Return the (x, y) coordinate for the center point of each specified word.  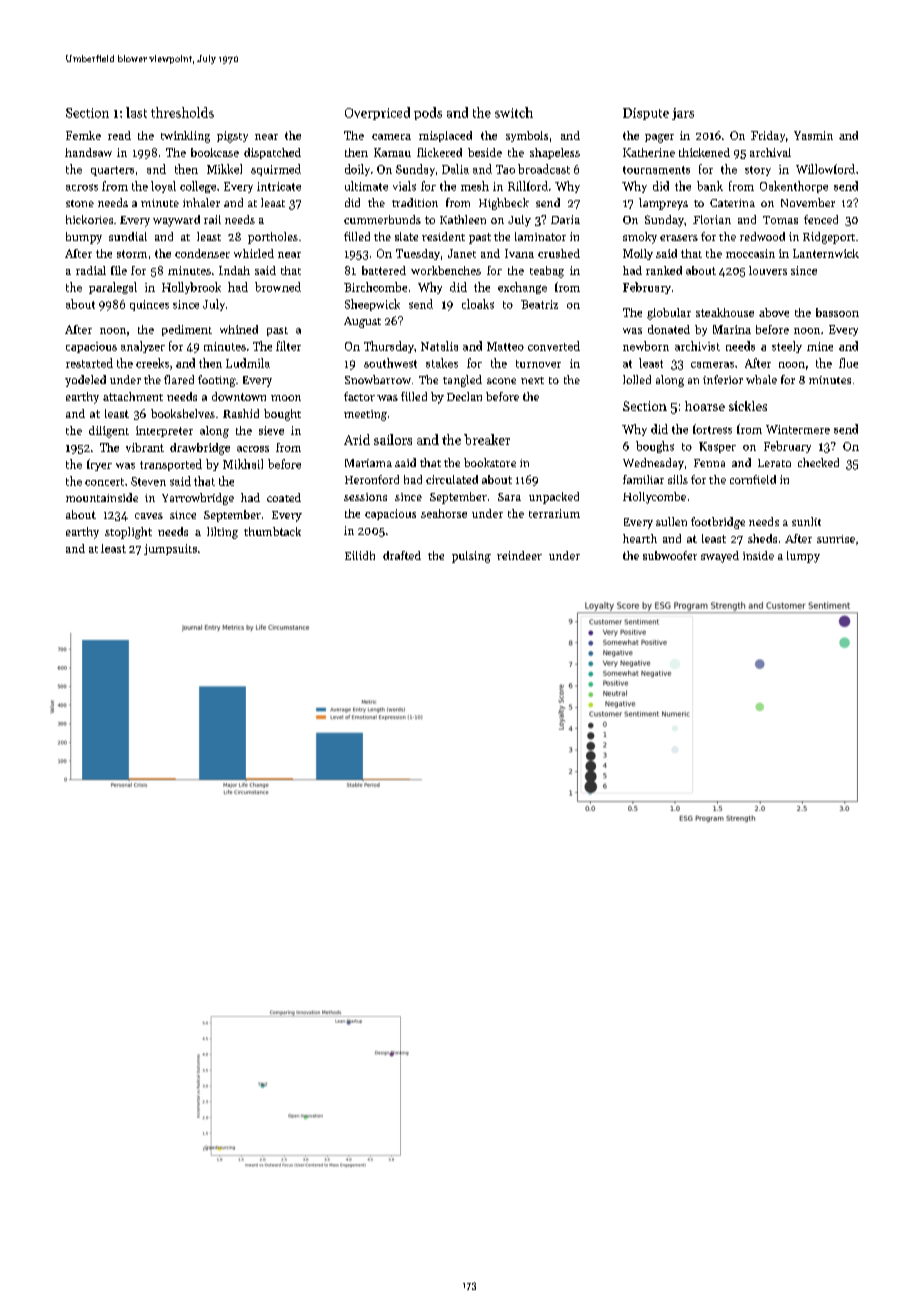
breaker (487, 439)
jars (683, 114)
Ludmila (248, 363)
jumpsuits (170, 549)
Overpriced (377, 113)
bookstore (490, 462)
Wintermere (798, 429)
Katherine (649, 152)
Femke (83, 135)
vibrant (145, 447)
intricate (279, 186)
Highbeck (504, 204)
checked (818, 462)
